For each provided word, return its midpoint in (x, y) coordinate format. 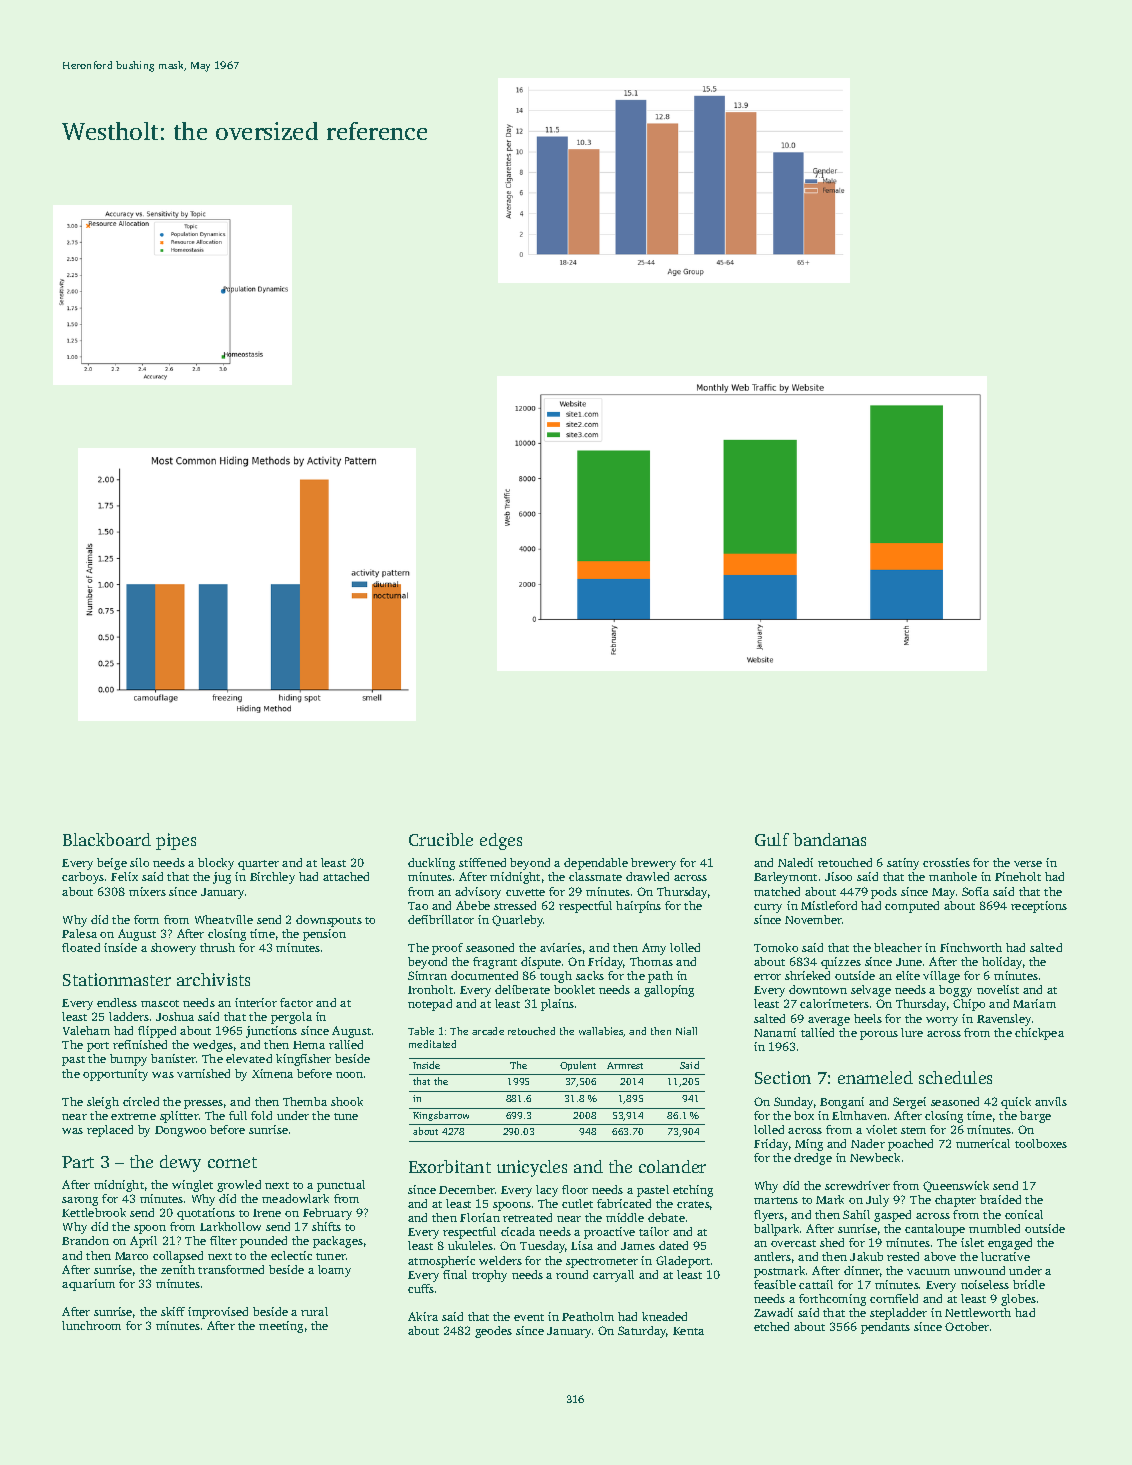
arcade (488, 1031)
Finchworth (971, 947)
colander (672, 1166)
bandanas (829, 839)
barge (1035, 1117)
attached (346, 876)
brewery (653, 864)
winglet (192, 1186)
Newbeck (875, 1157)
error (767, 977)
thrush (217, 947)
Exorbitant (450, 1166)
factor (296, 1002)
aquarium (88, 1285)
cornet (232, 1162)
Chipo (969, 1005)
